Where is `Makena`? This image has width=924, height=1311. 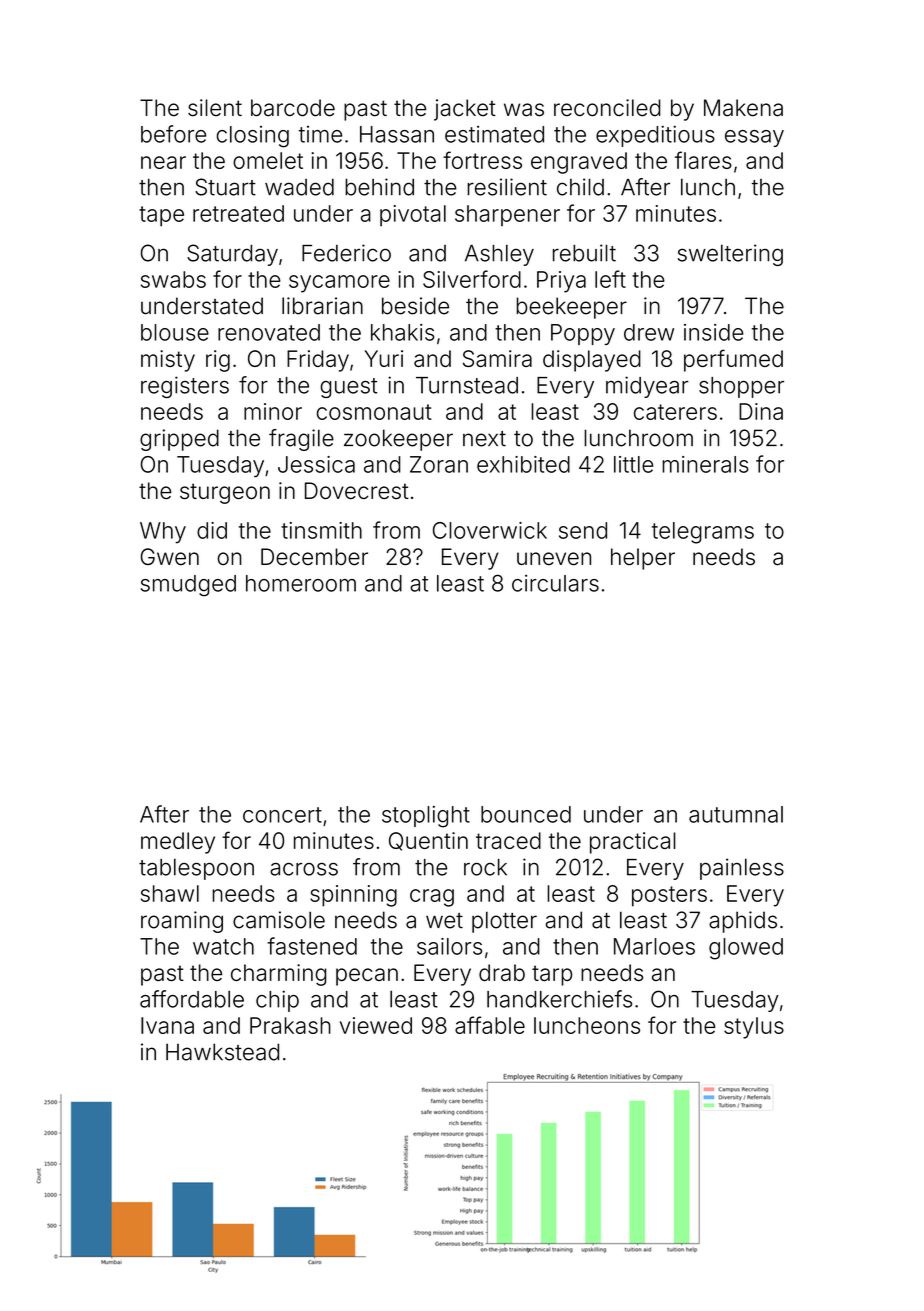
Makena is located at coordinates (743, 108).
